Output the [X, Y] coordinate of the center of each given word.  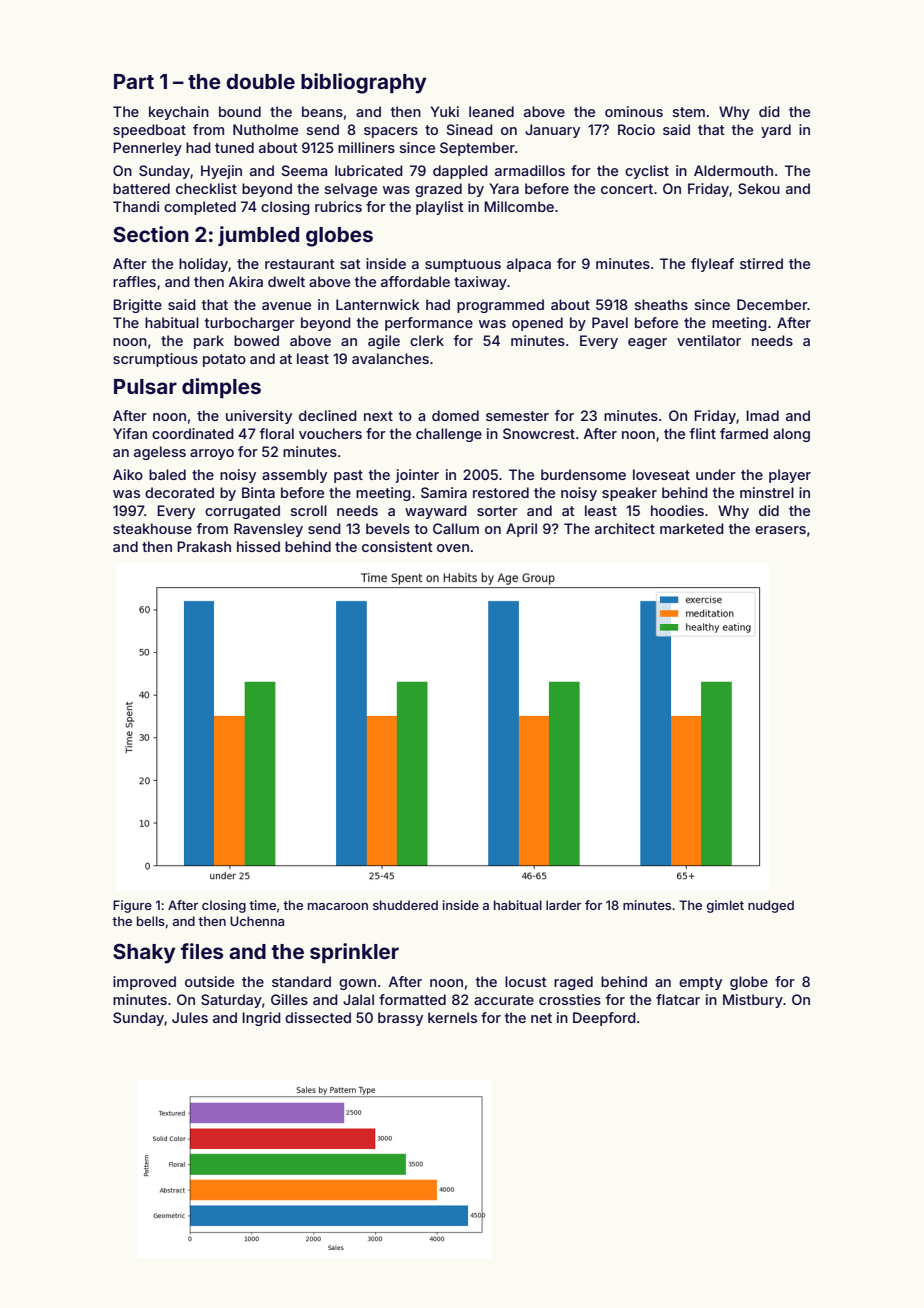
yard [776, 131]
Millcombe [519, 206]
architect [625, 528]
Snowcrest [539, 433]
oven [453, 548]
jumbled [258, 236]
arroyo [212, 454]
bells [151, 921]
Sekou [759, 188]
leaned [491, 111]
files [202, 951]
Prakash [204, 546]
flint [703, 433]
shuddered [405, 905]
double [260, 81]
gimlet [725, 906]
